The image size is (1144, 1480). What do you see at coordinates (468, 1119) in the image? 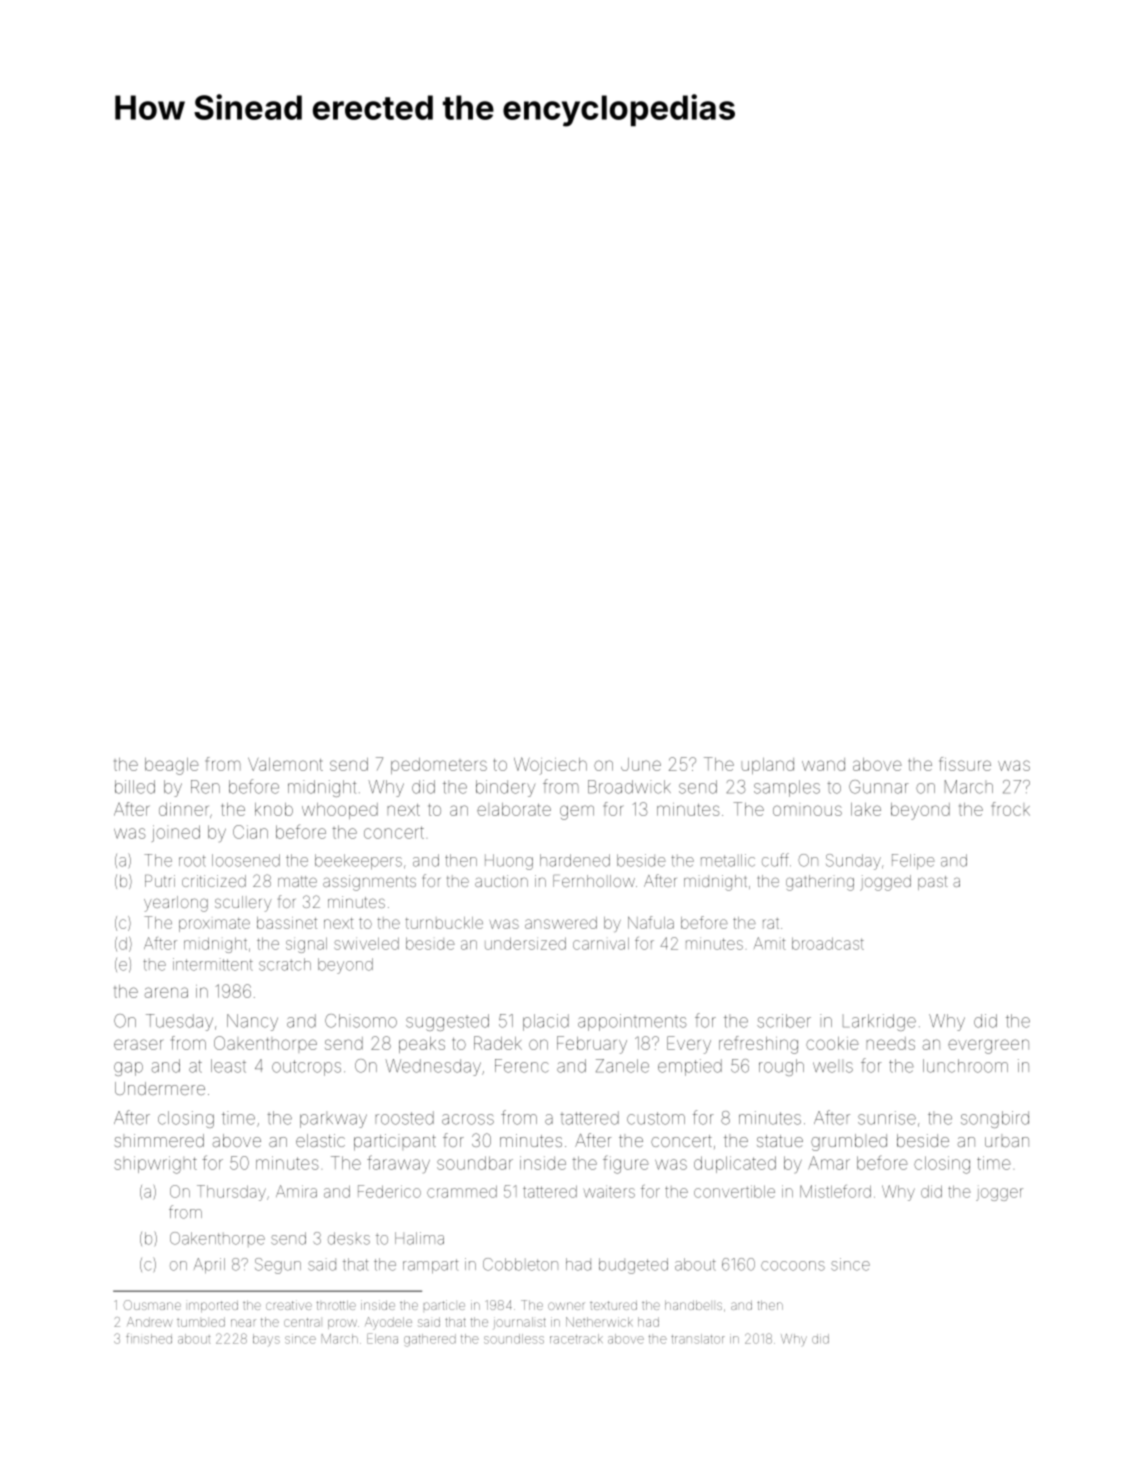
I see `across` at bounding box center [468, 1119].
